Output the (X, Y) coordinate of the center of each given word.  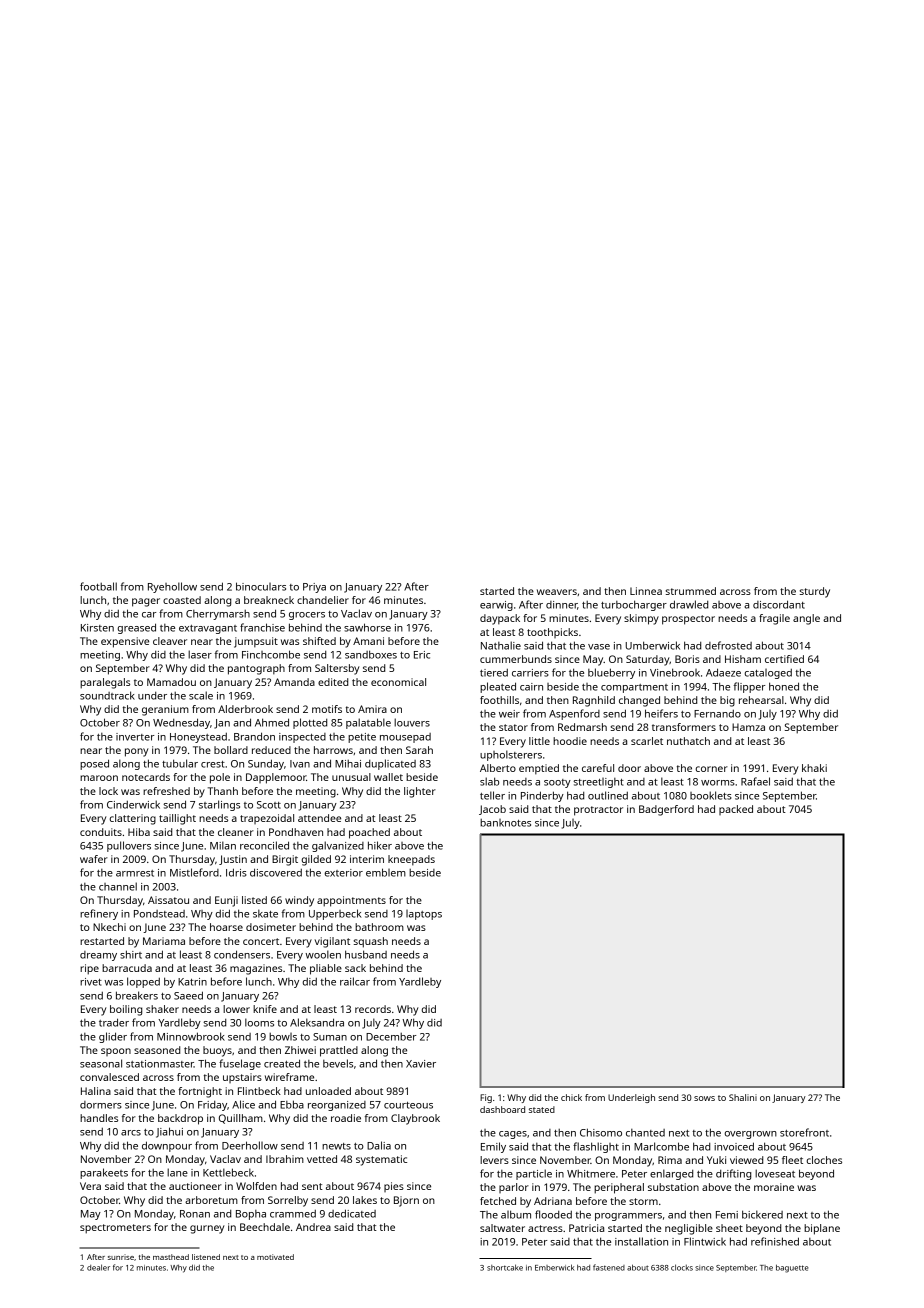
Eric (422, 655)
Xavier (421, 1064)
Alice (243, 1104)
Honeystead (198, 738)
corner (711, 769)
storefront (804, 1132)
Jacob (492, 810)
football (98, 586)
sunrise (121, 1257)
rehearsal (761, 700)
